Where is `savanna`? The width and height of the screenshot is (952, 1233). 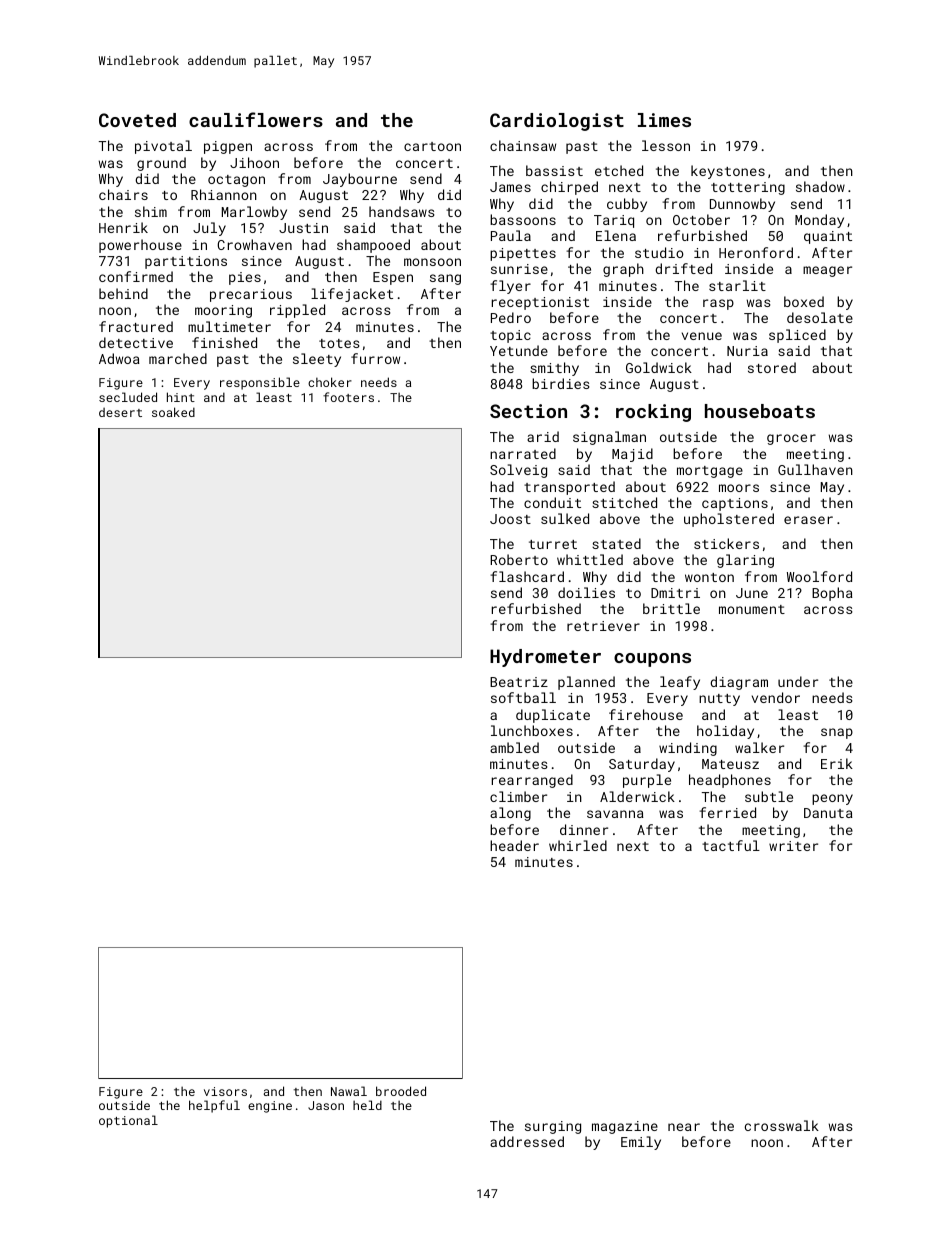
savanna is located at coordinates (615, 814).
